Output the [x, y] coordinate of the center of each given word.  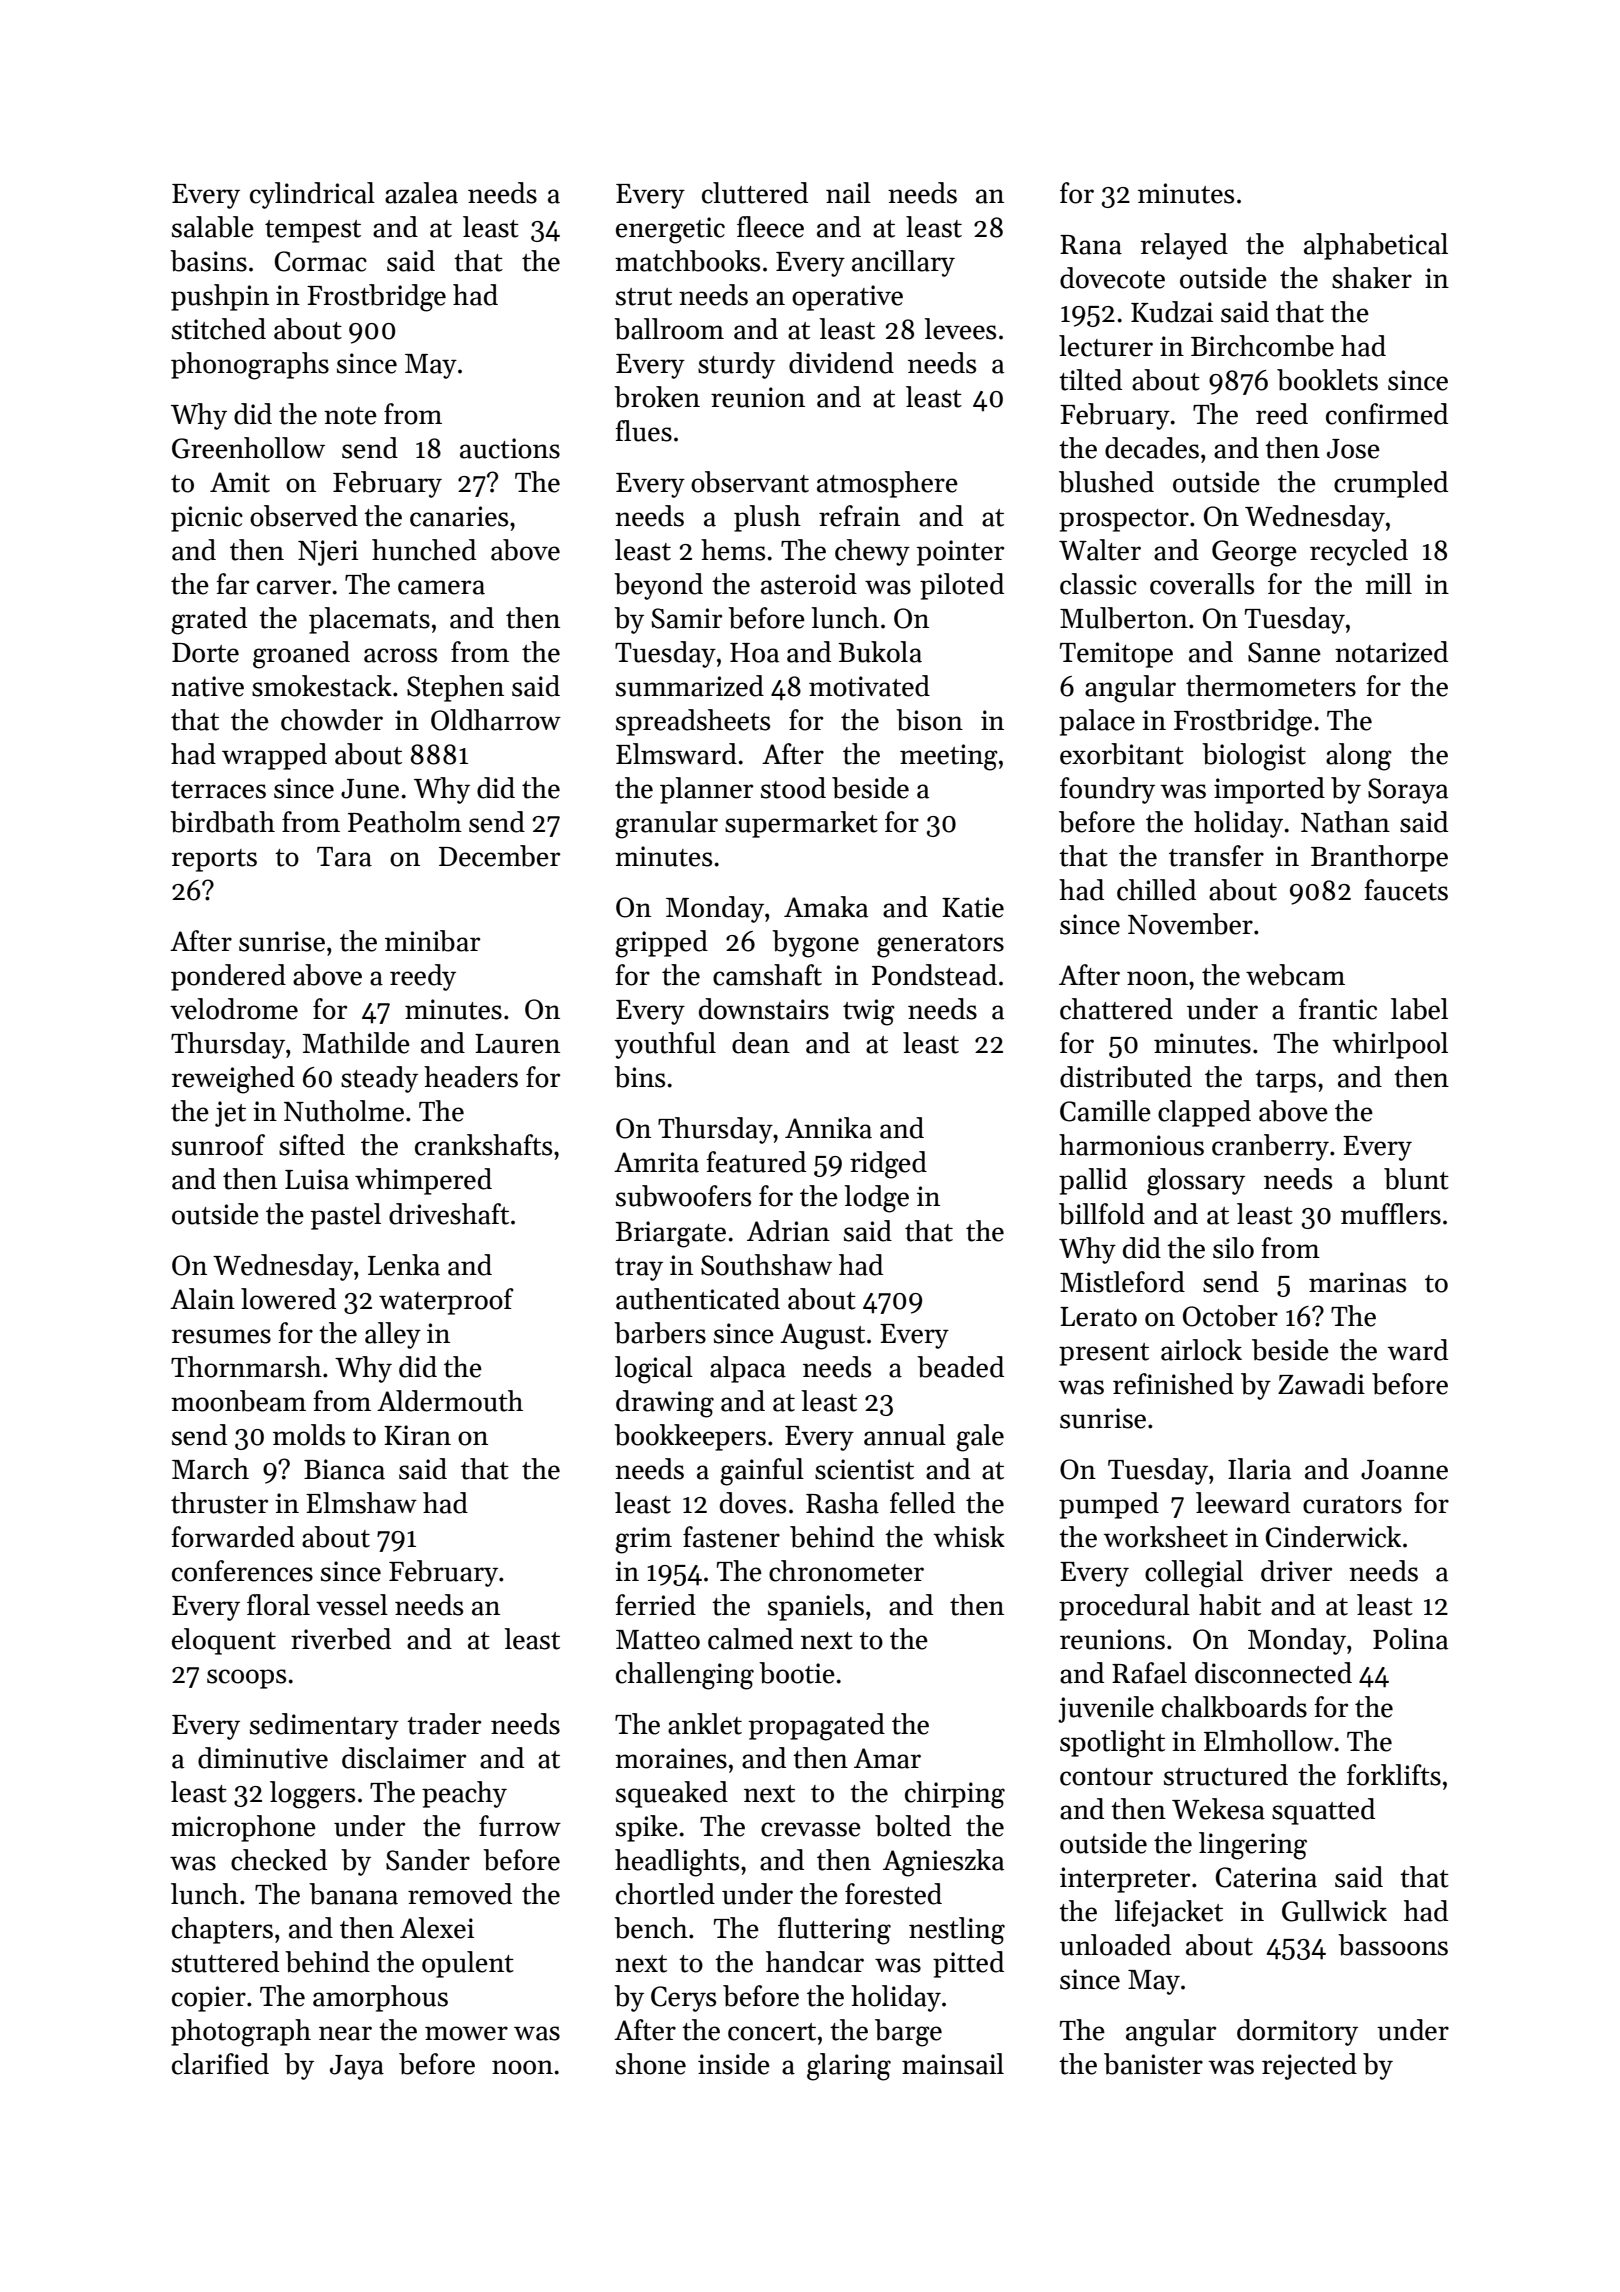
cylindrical [312, 195]
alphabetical [1376, 246]
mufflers [1391, 1214]
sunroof [218, 1145]
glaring [849, 2067]
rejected [1309, 2066]
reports [214, 860]
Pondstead [934, 975]
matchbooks [687, 261]
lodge [876, 1199]
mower [466, 2033]
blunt [1416, 1179]
